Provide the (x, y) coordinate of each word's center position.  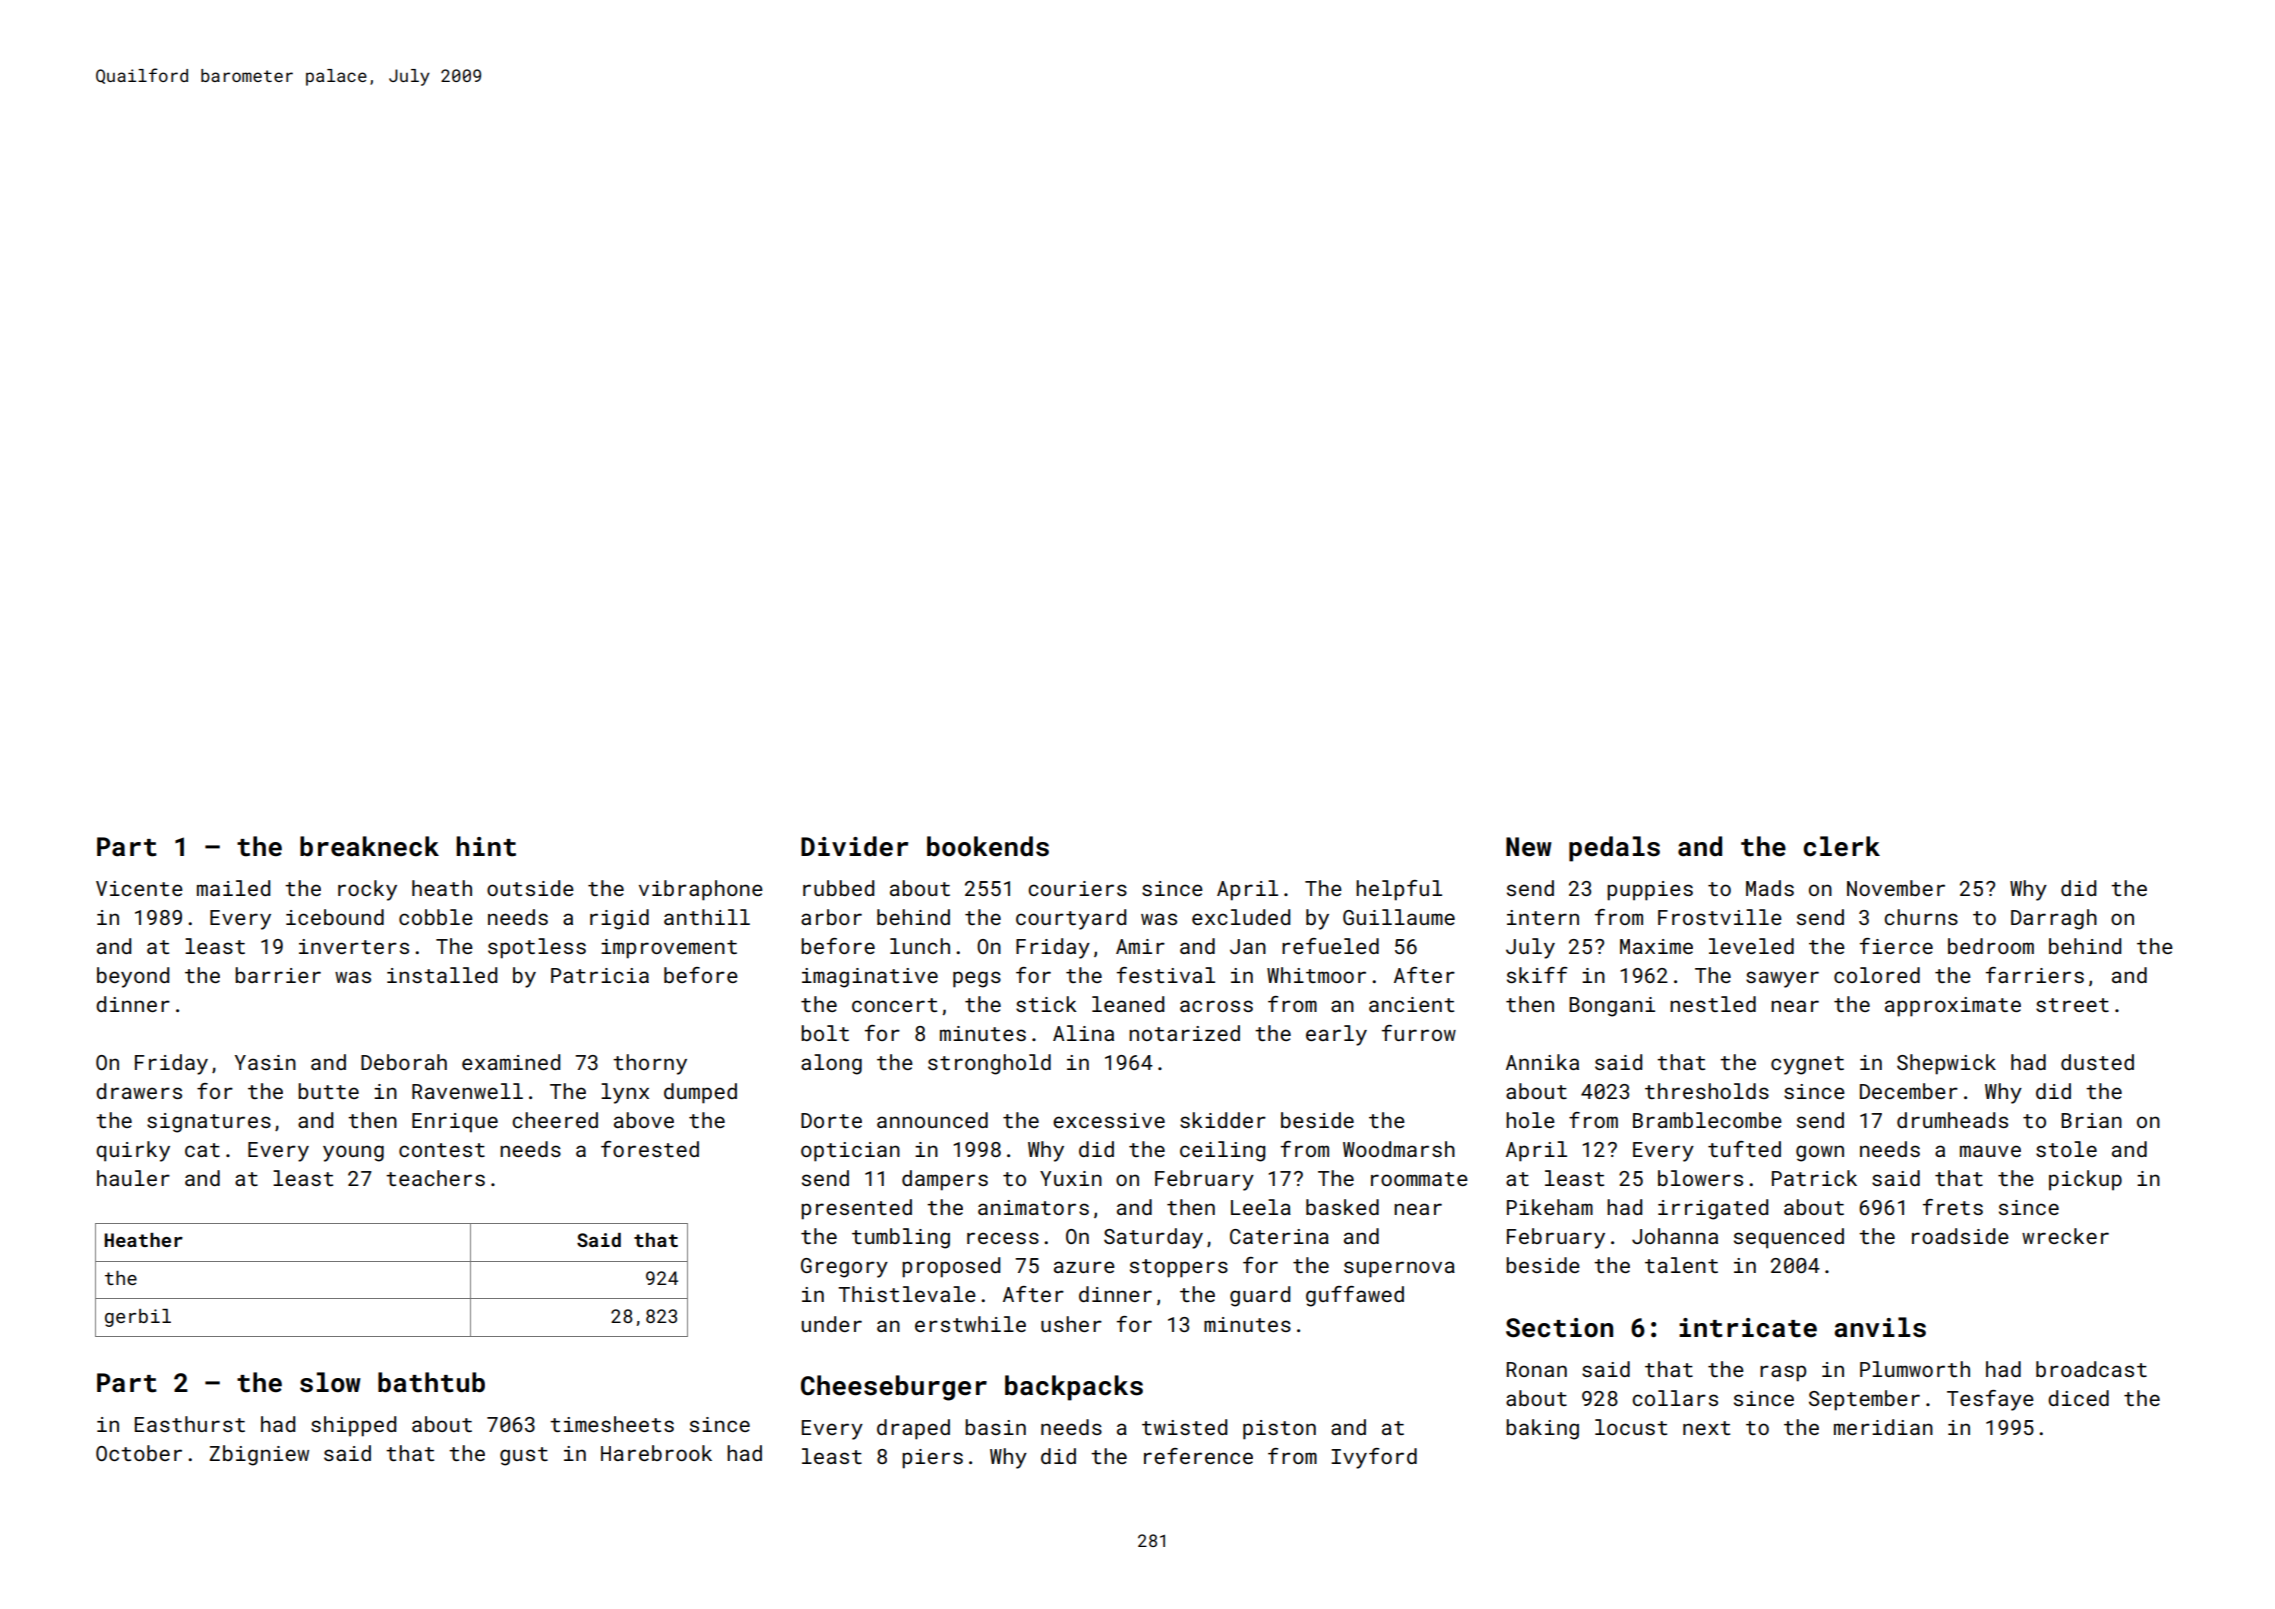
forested (650, 1149)
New (1529, 847)
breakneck (369, 846)
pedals (1614, 849)
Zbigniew (259, 1455)
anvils (1880, 1327)
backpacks (1074, 1388)
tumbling (901, 1238)
